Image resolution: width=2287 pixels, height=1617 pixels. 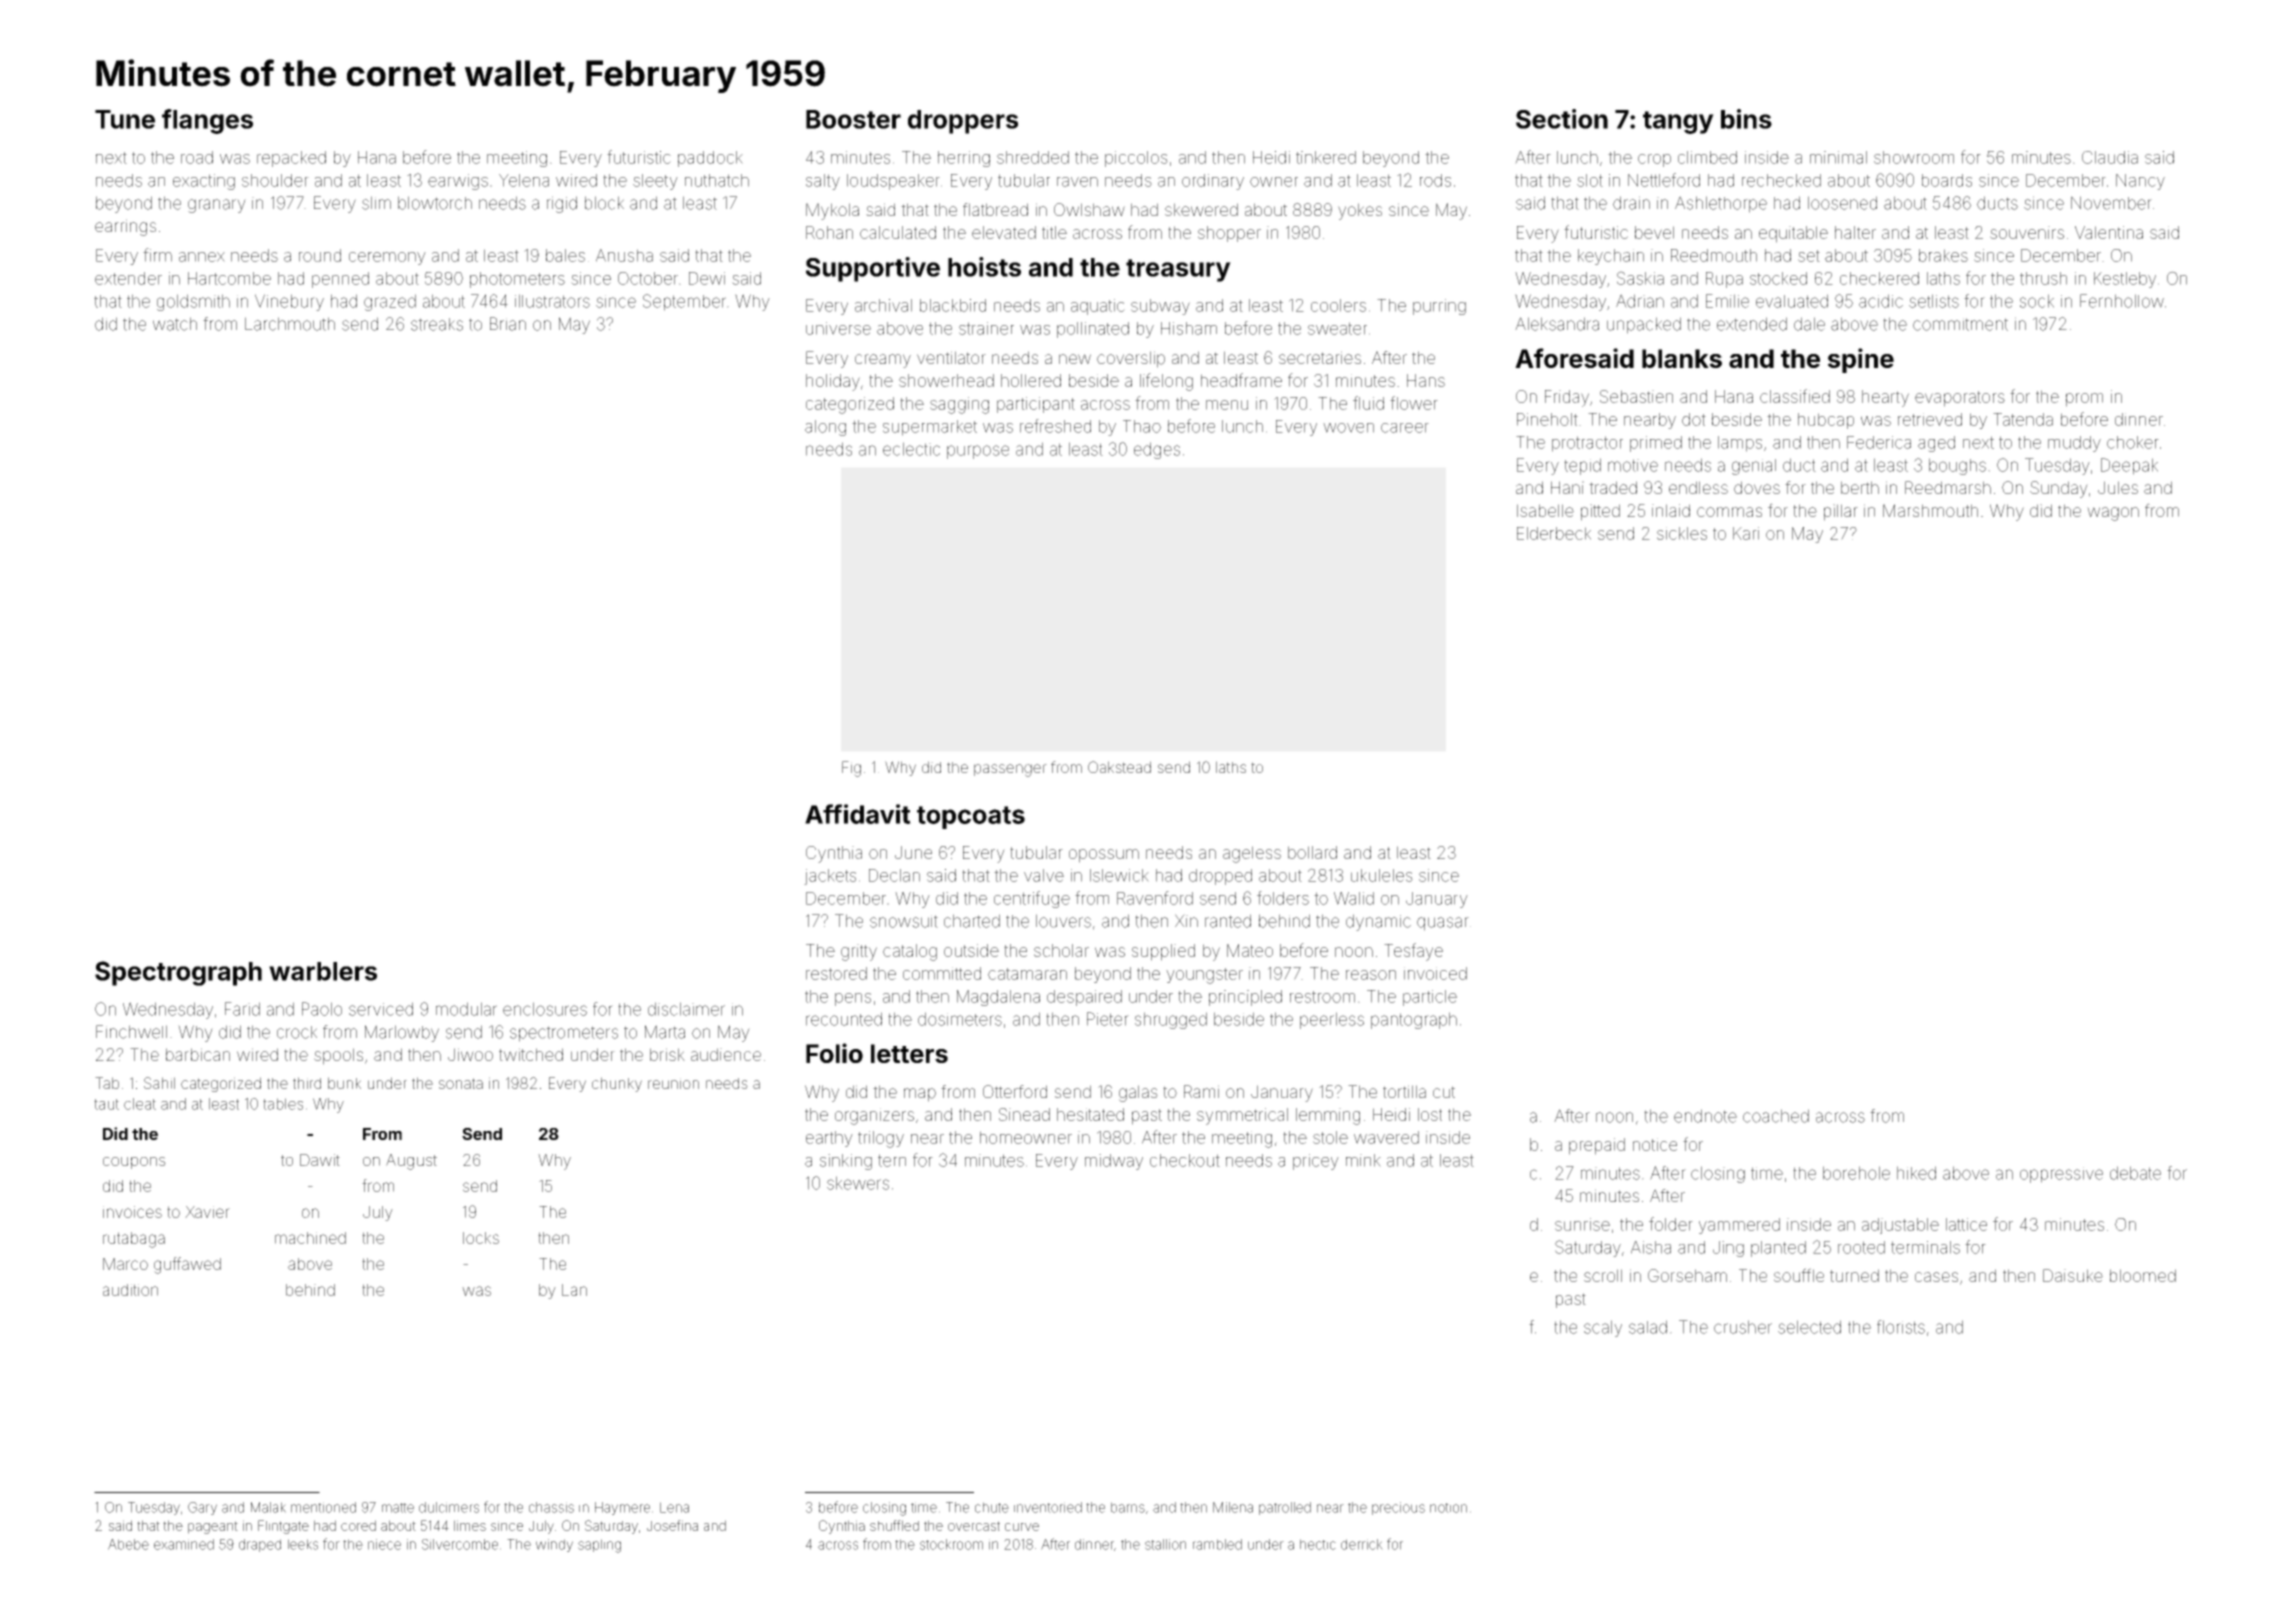 I want to click on chassis, so click(x=551, y=1507).
